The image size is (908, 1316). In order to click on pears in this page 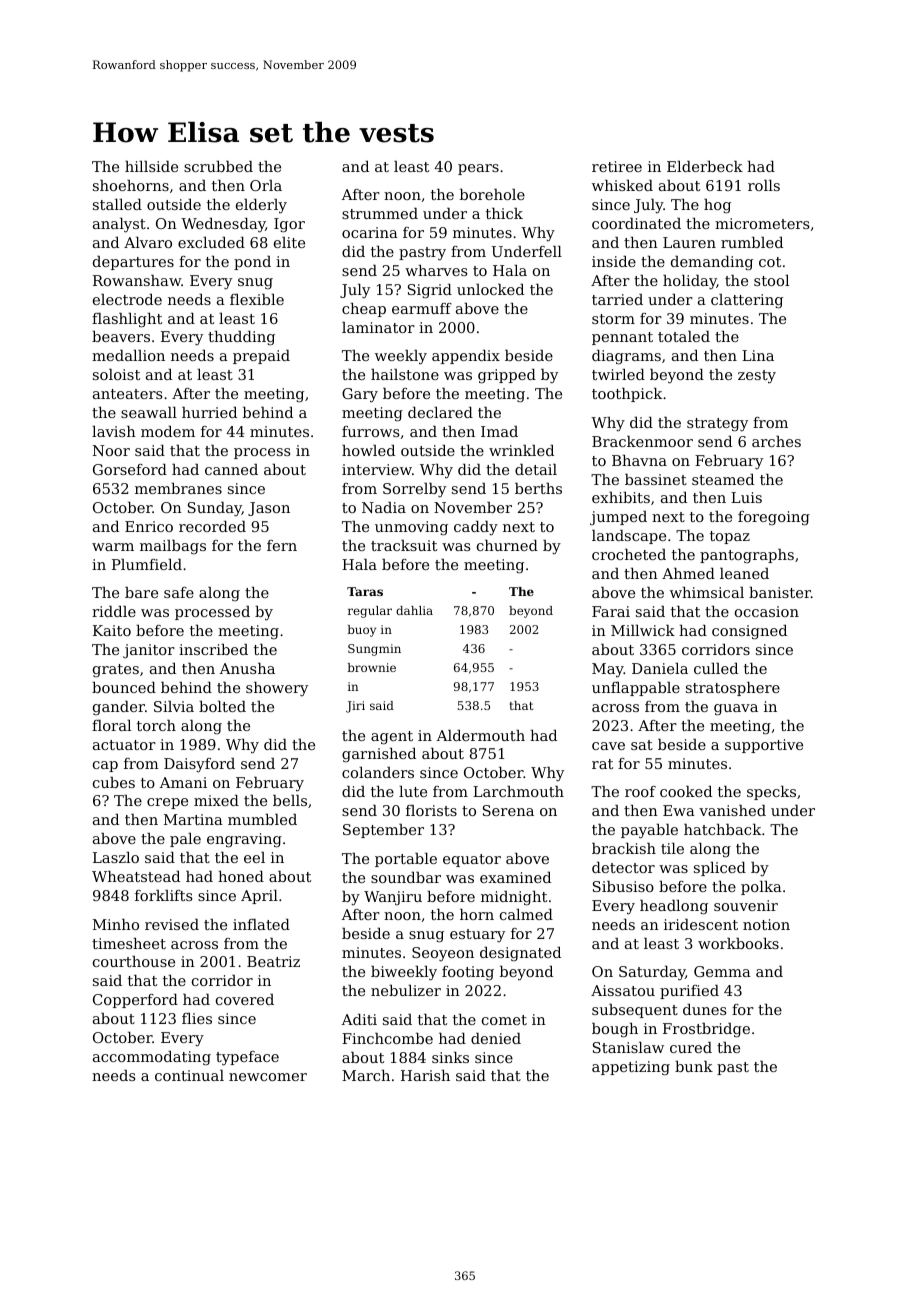, I will do `click(478, 169)`.
